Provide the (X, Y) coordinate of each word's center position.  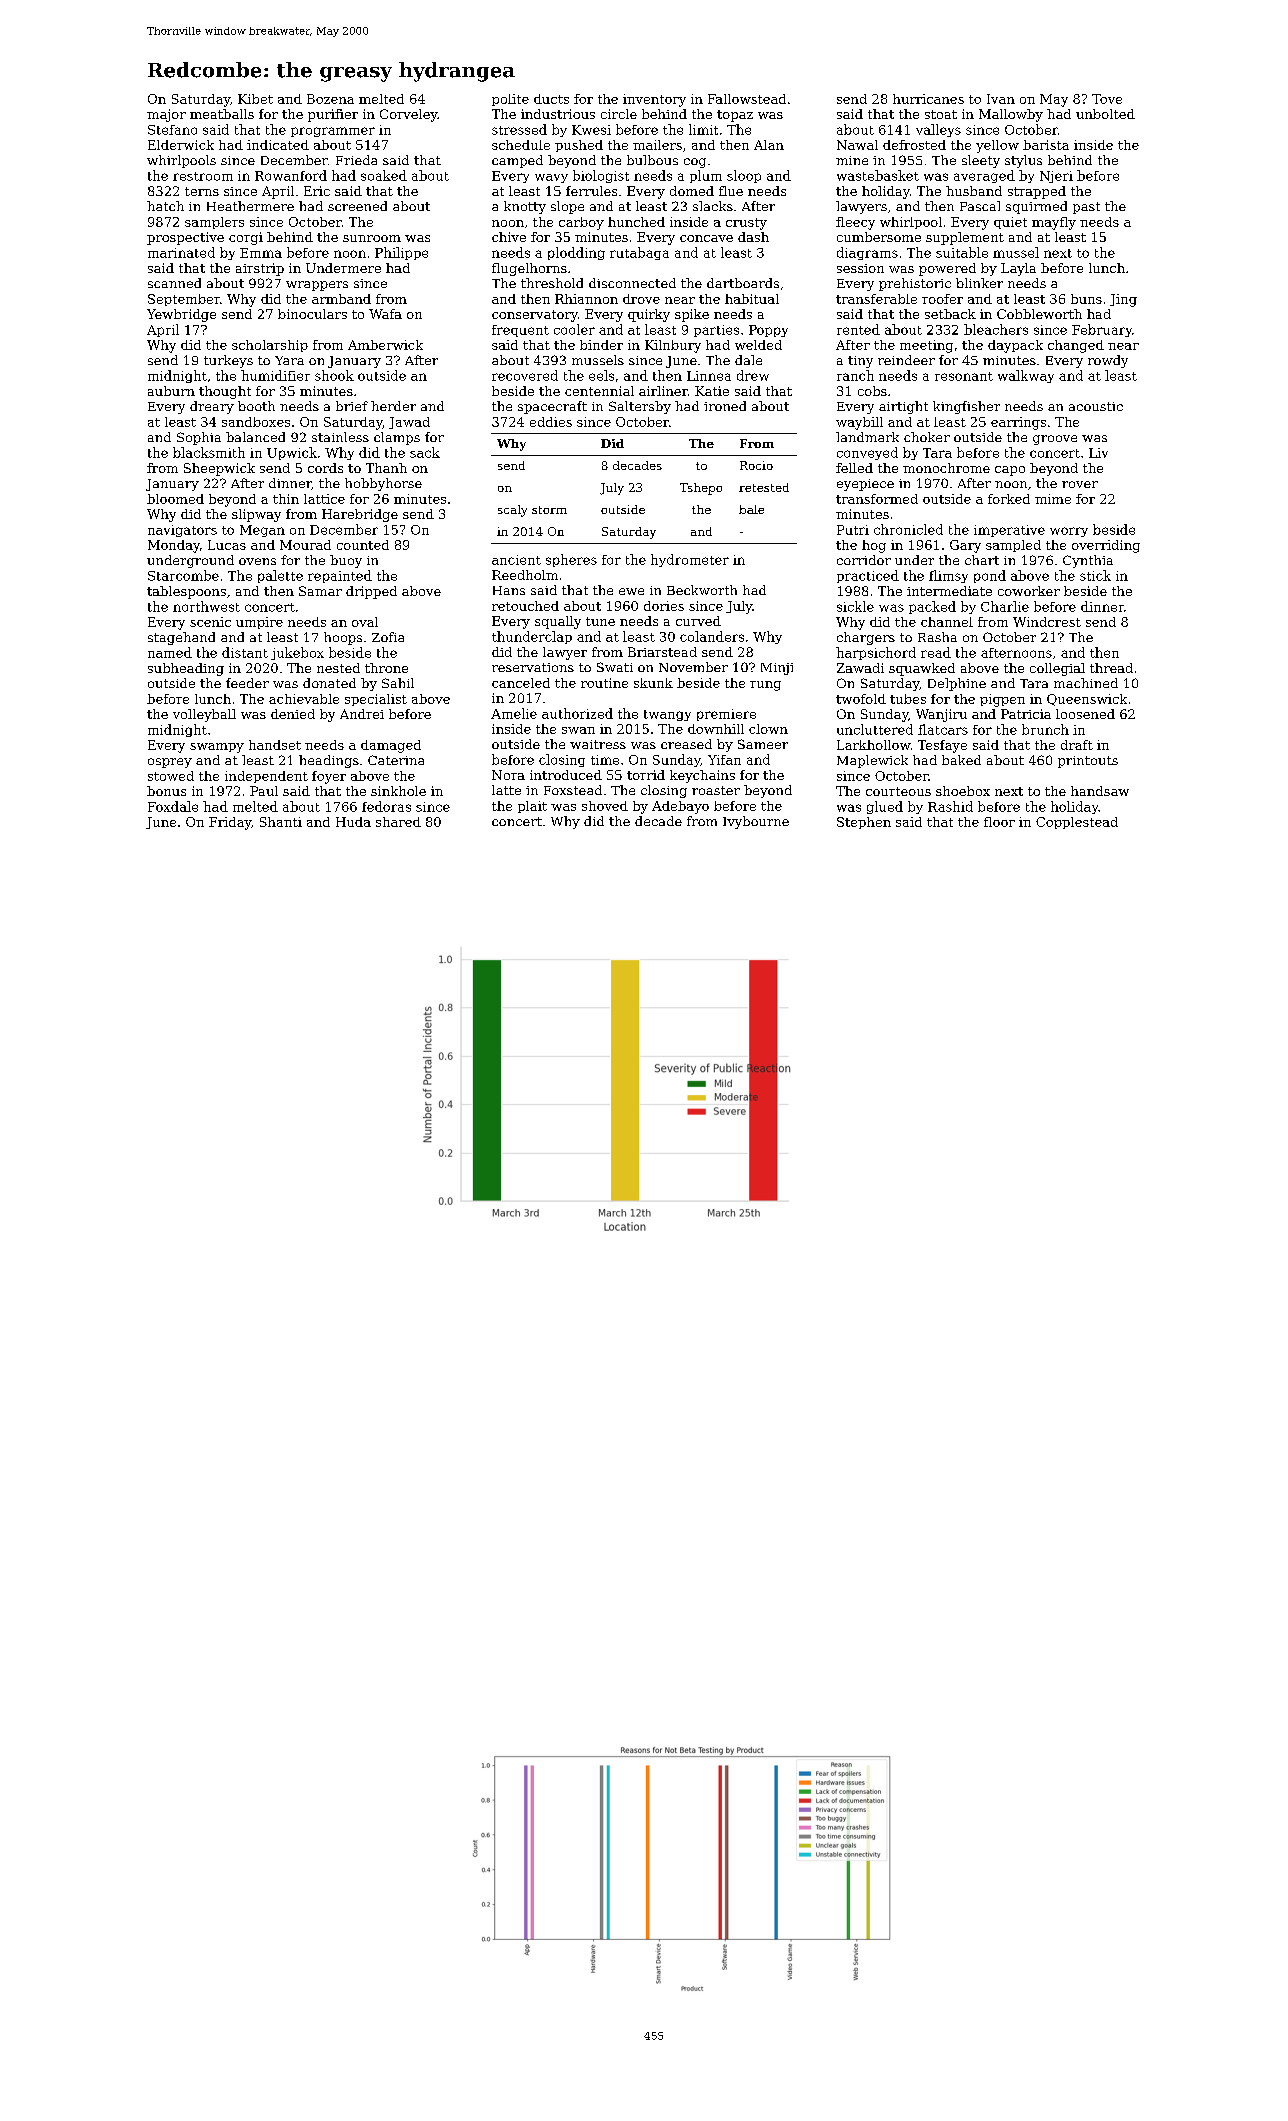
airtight (903, 407)
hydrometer (690, 560)
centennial (599, 391)
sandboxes (256, 422)
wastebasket (878, 175)
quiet (1010, 223)
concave (706, 238)
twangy (667, 715)
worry (1069, 532)
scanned (174, 283)
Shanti (281, 822)
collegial (1057, 669)
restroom (203, 176)
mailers (657, 145)
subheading (186, 669)
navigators (182, 531)
